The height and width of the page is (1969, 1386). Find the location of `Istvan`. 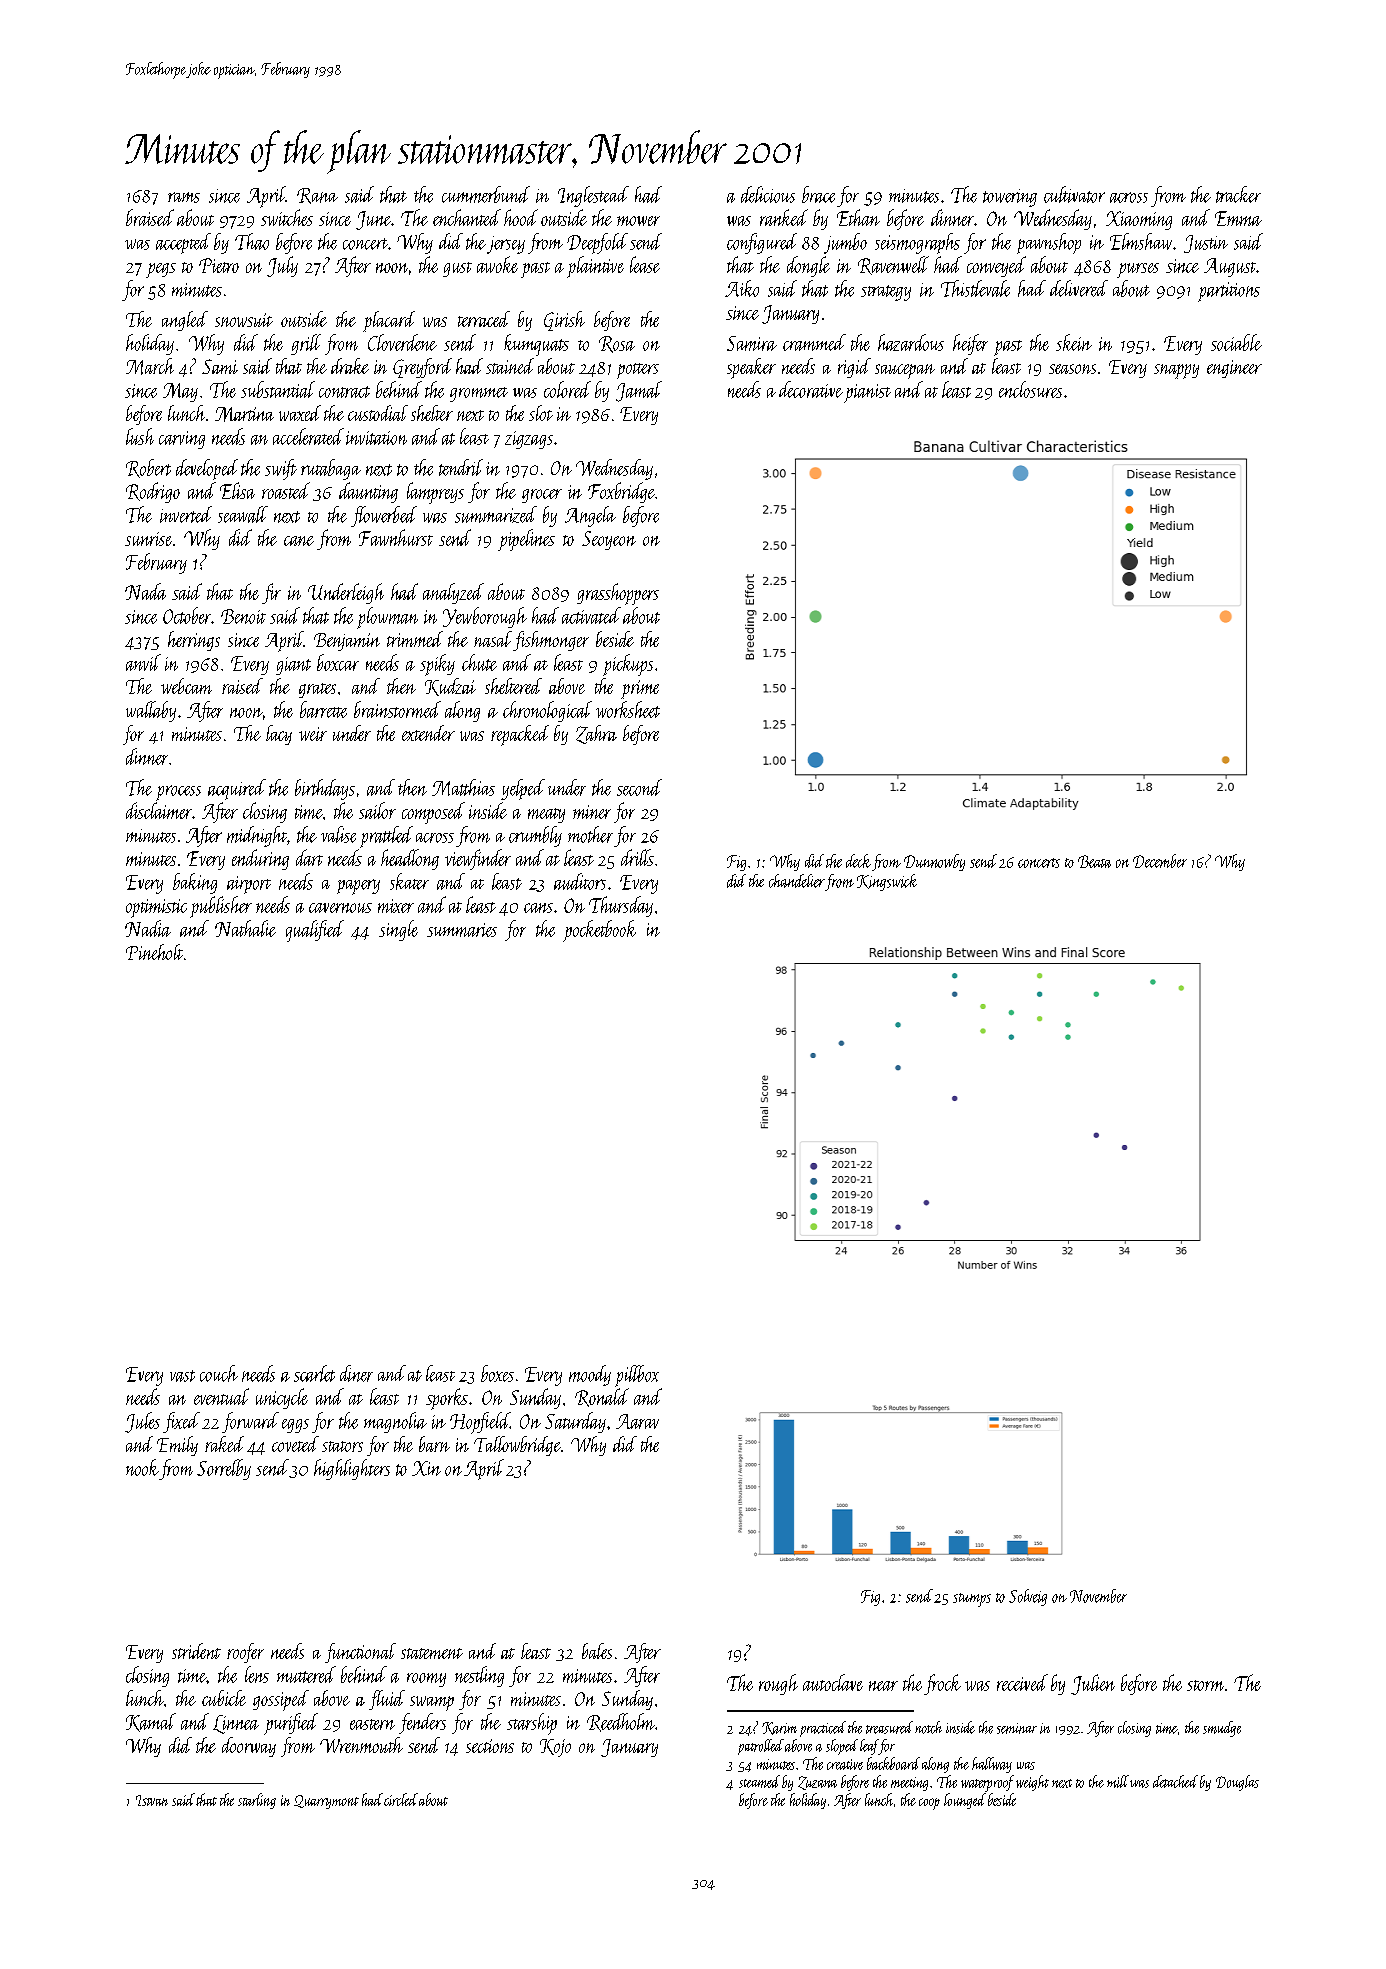

Istvan is located at coordinates (152, 1800).
